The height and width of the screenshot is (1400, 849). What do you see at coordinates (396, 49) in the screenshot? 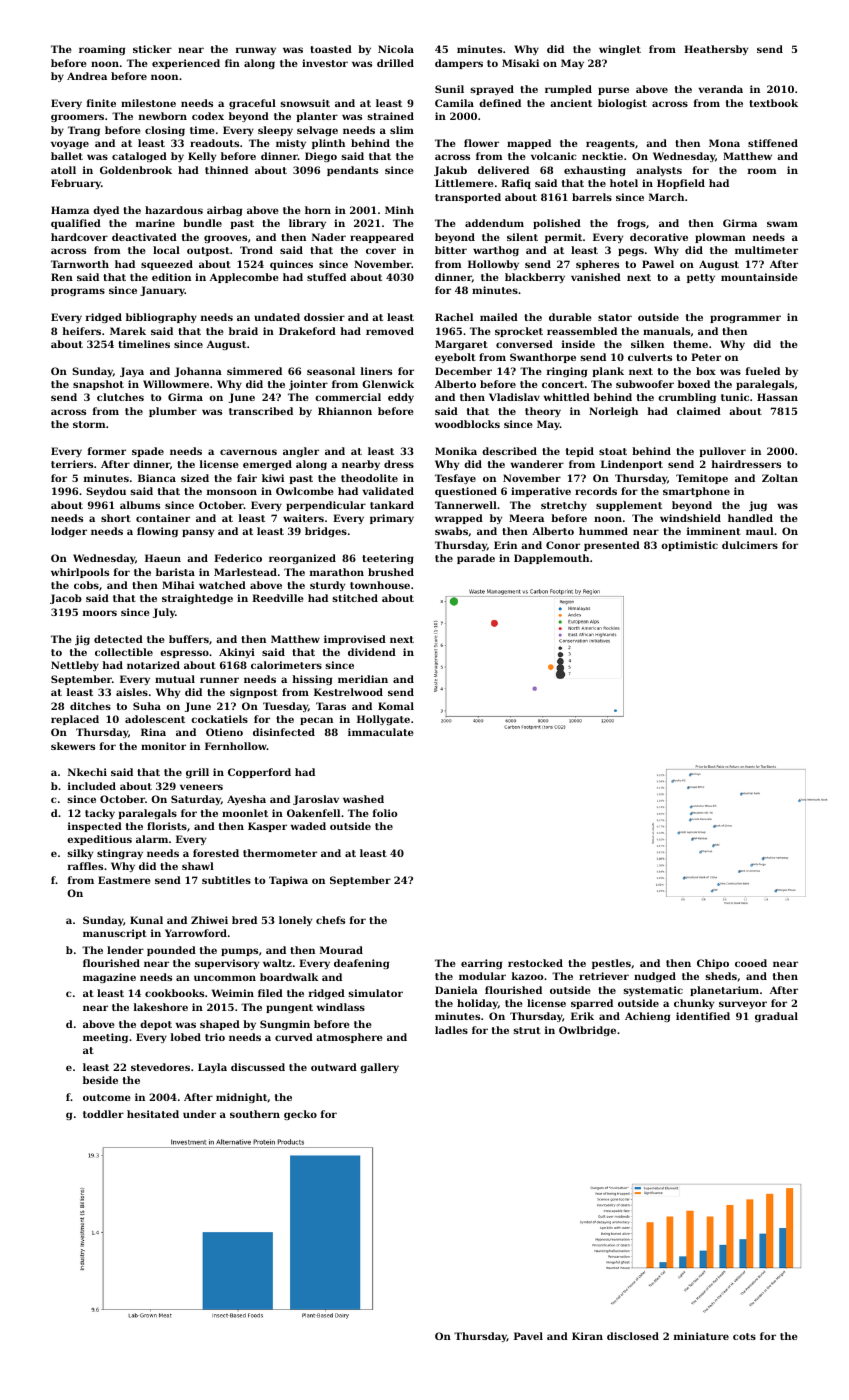
I see `Nicola` at bounding box center [396, 49].
